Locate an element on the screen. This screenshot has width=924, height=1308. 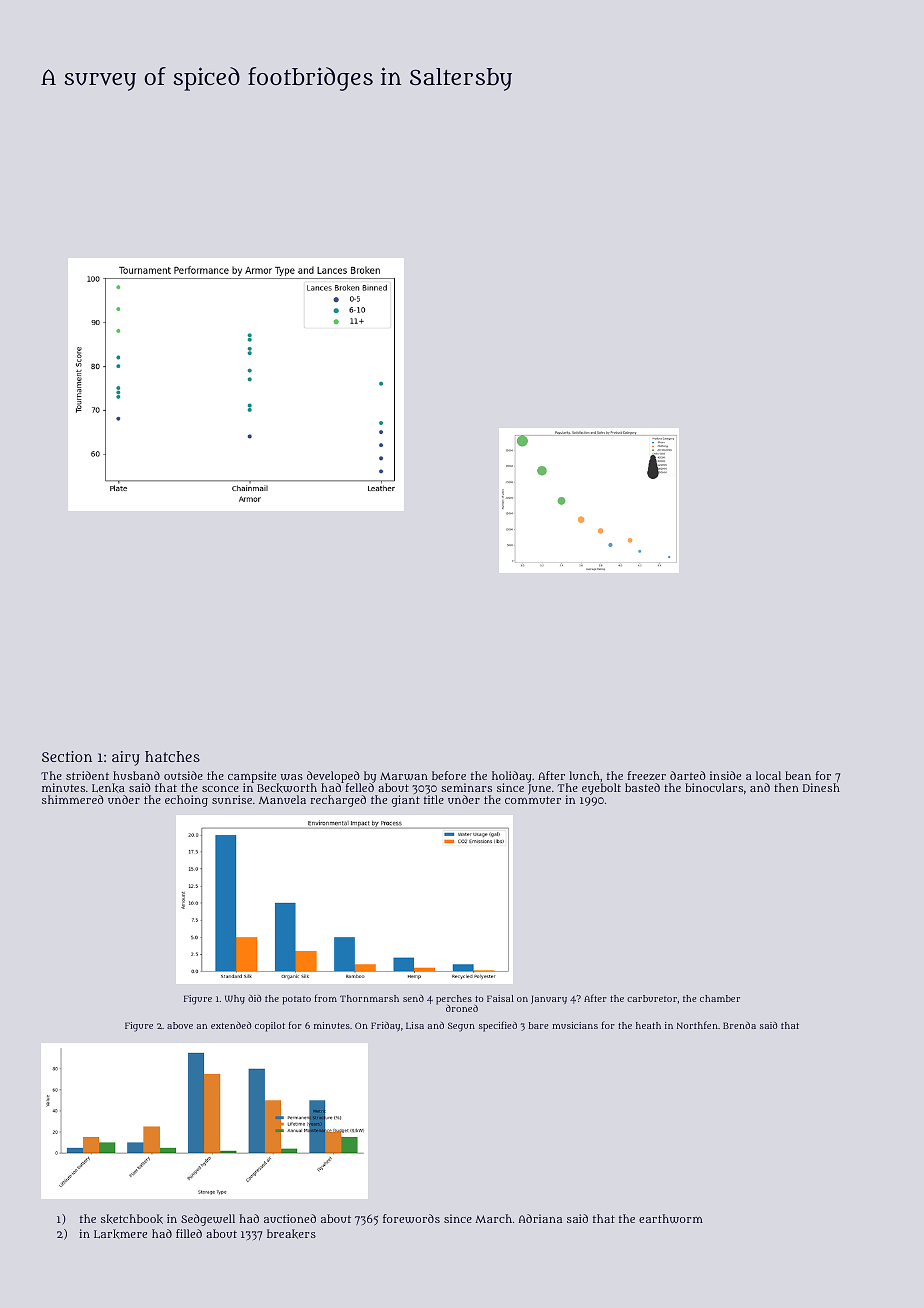
Why is located at coordinates (235, 999).
